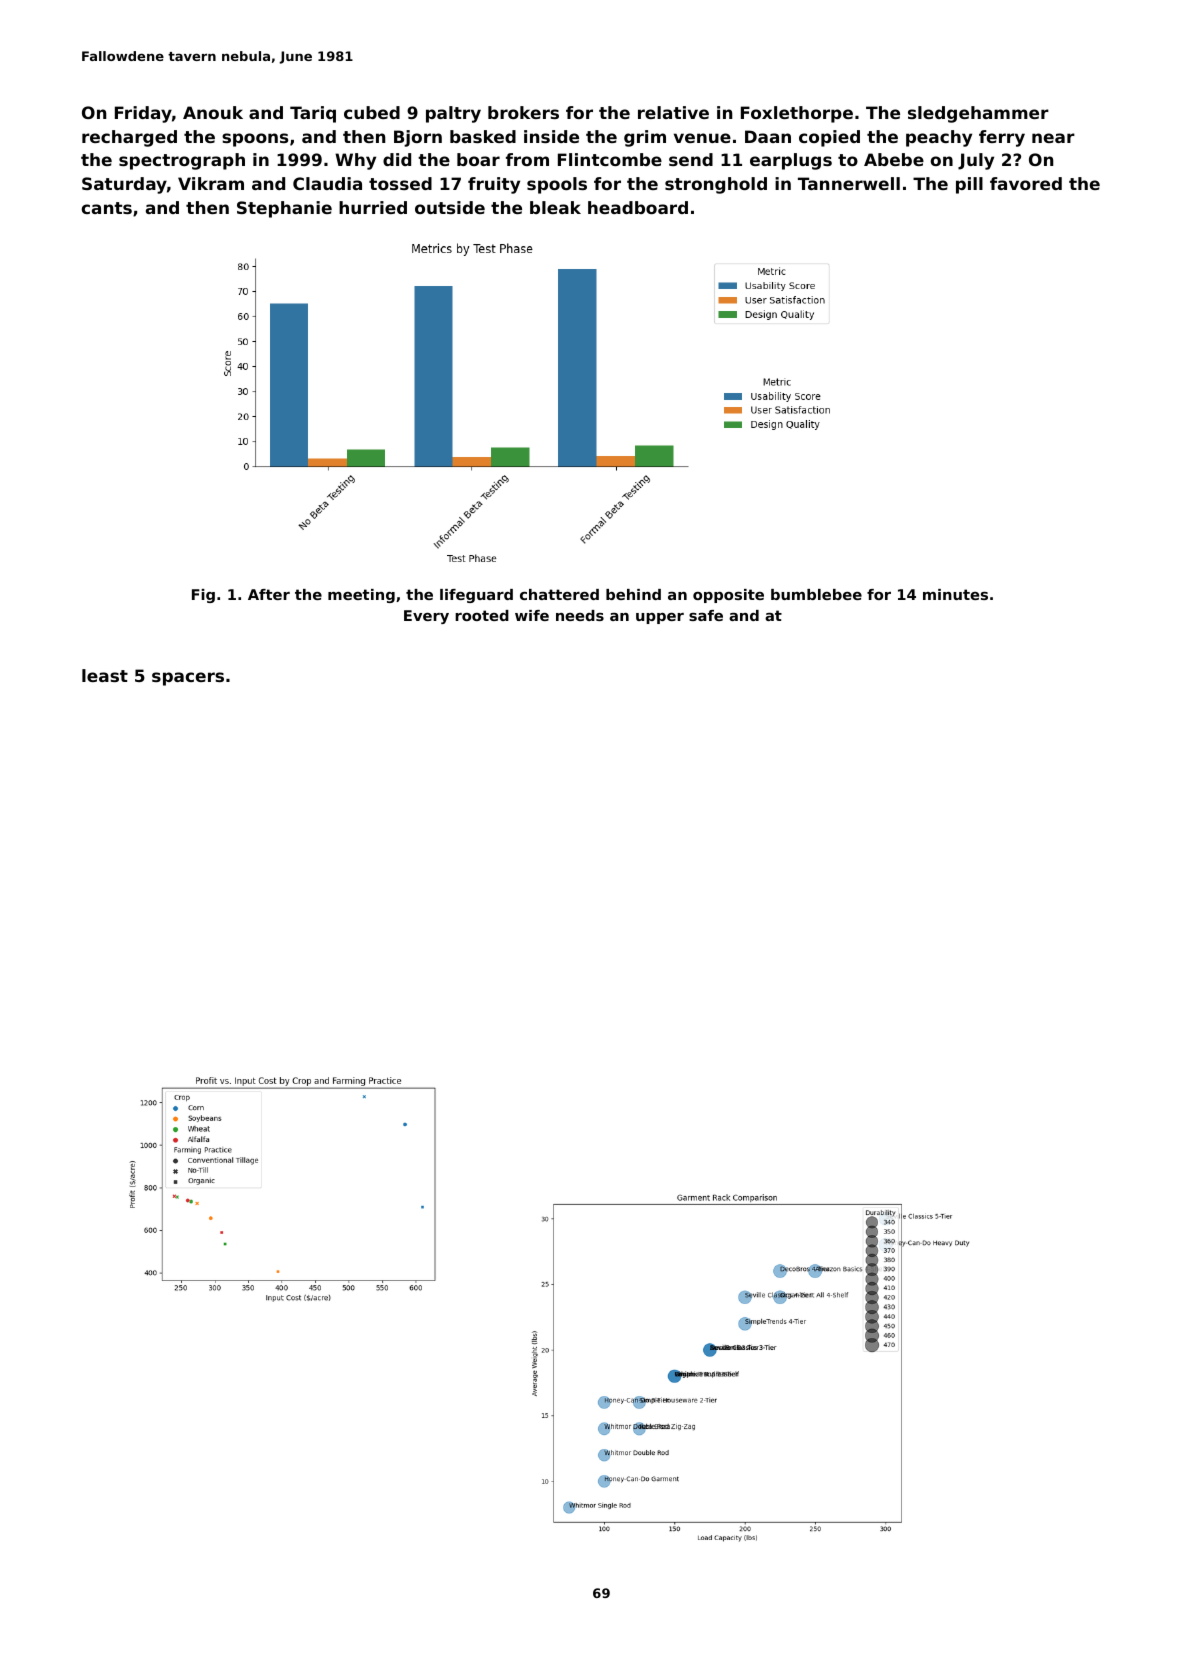 The height and width of the document is (1677, 1185). What do you see at coordinates (129, 138) in the document?
I see `recharged` at bounding box center [129, 138].
